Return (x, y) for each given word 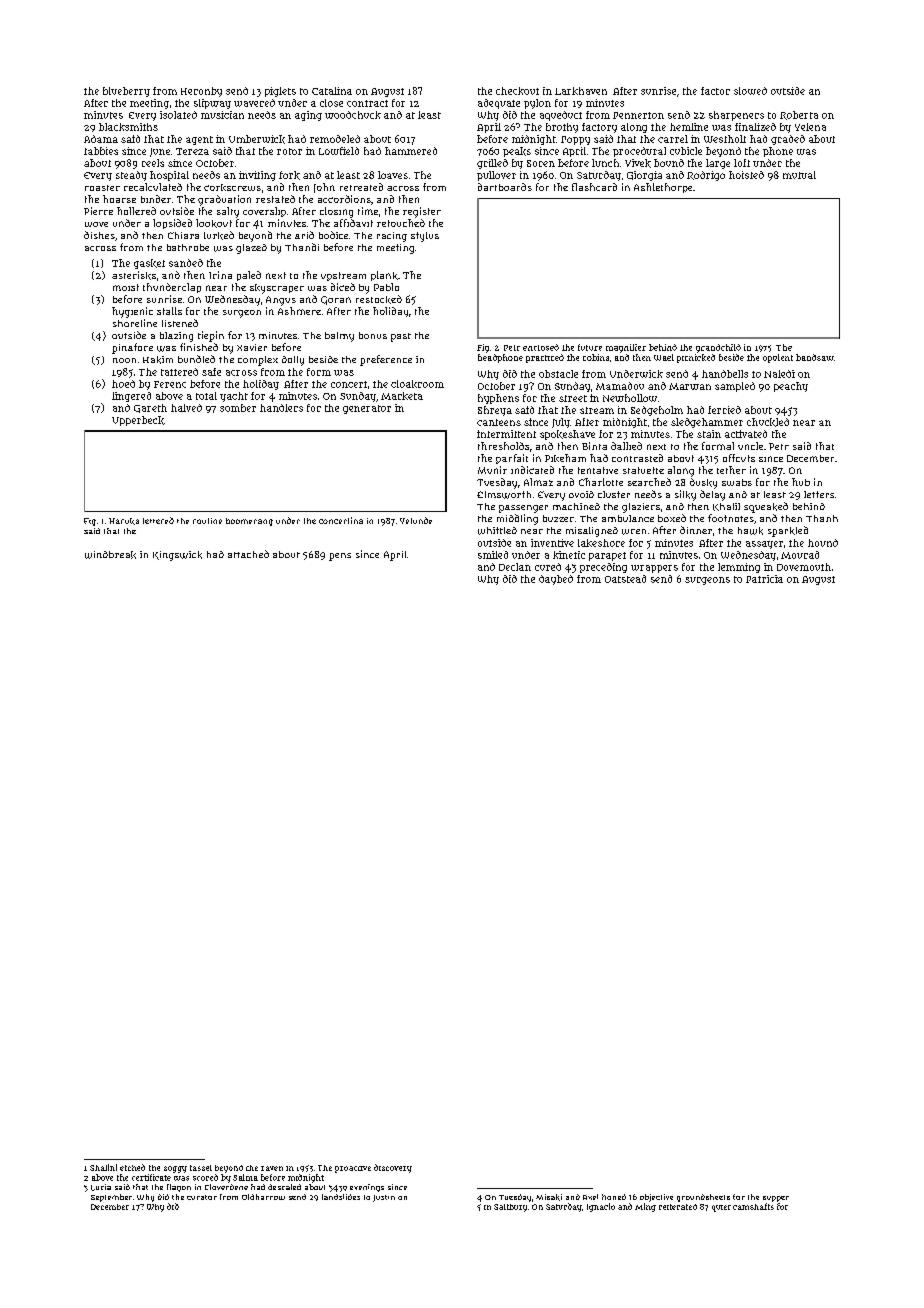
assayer (764, 545)
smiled (493, 555)
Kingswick (177, 556)
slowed (750, 91)
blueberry (126, 92)
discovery (393, 1168)
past (401, 337)
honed (614, 1197)
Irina (220, 275)
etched (132, 1167)
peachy (791, 387)
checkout (517, 91)
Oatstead (625, 579)
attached (248, 554)
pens (340, 557)
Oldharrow (263, 1197)
